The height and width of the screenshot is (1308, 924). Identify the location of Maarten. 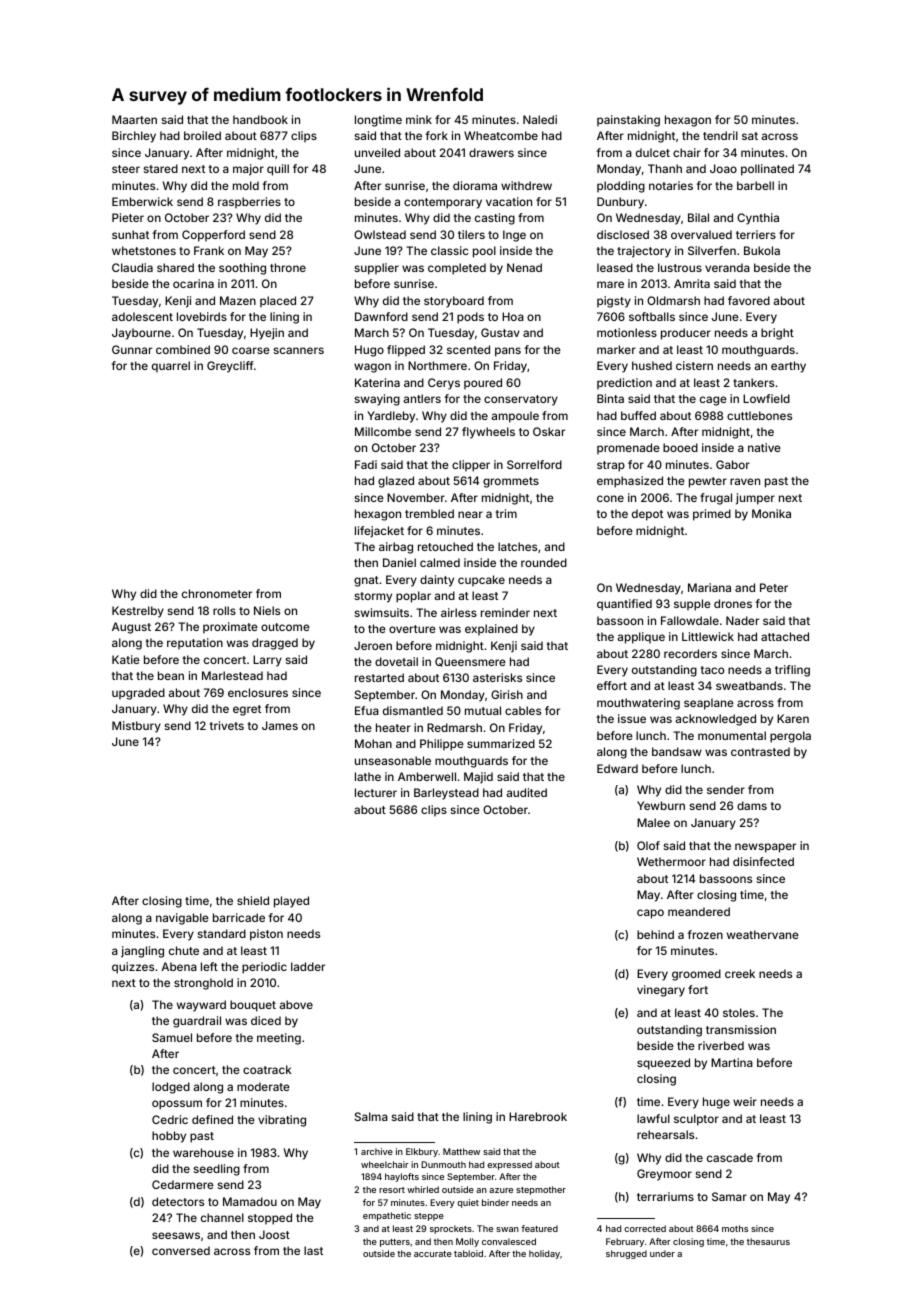
(134, 119).
